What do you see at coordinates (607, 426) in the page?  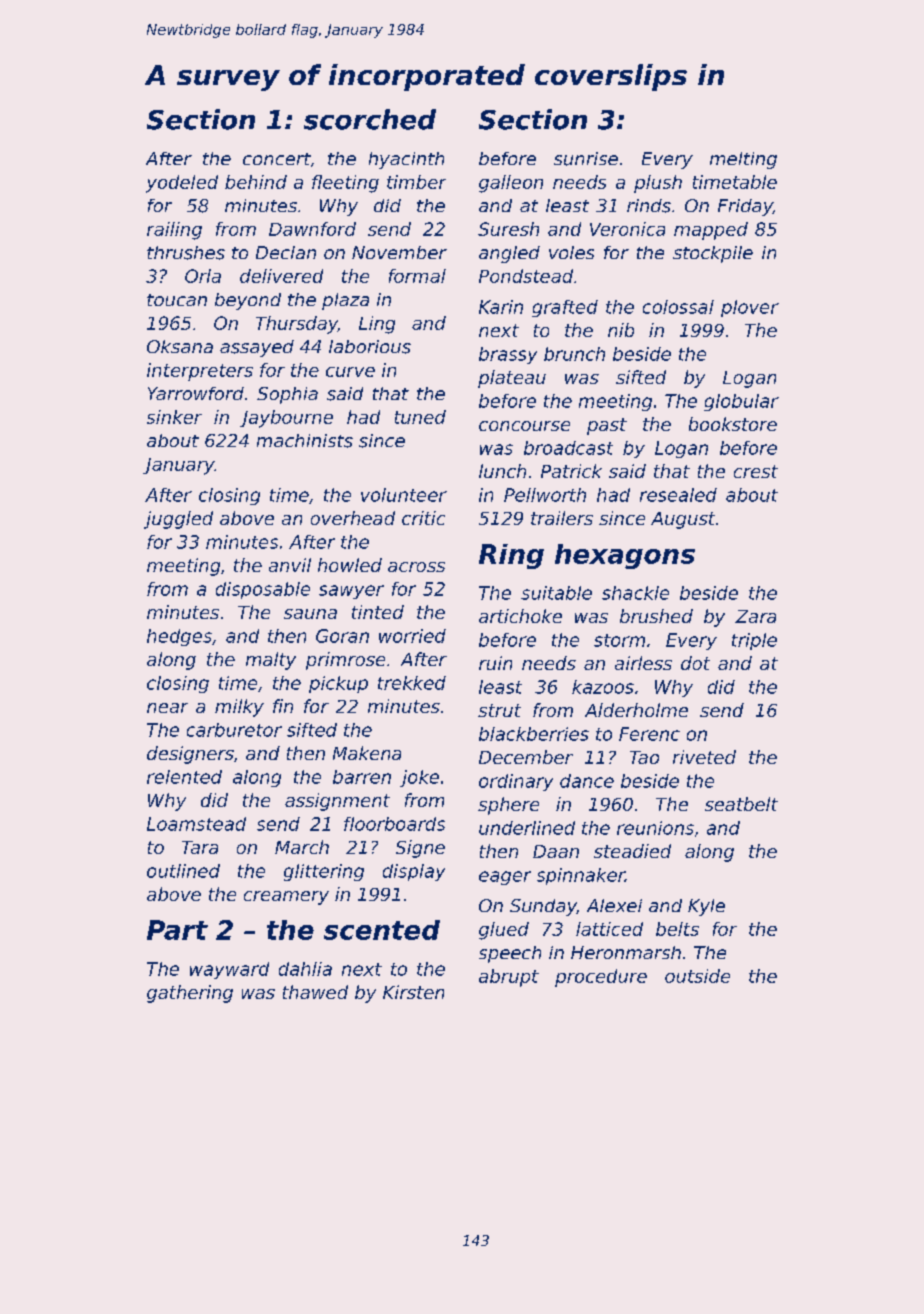 I see `past` at bounding box center [607, 426].
